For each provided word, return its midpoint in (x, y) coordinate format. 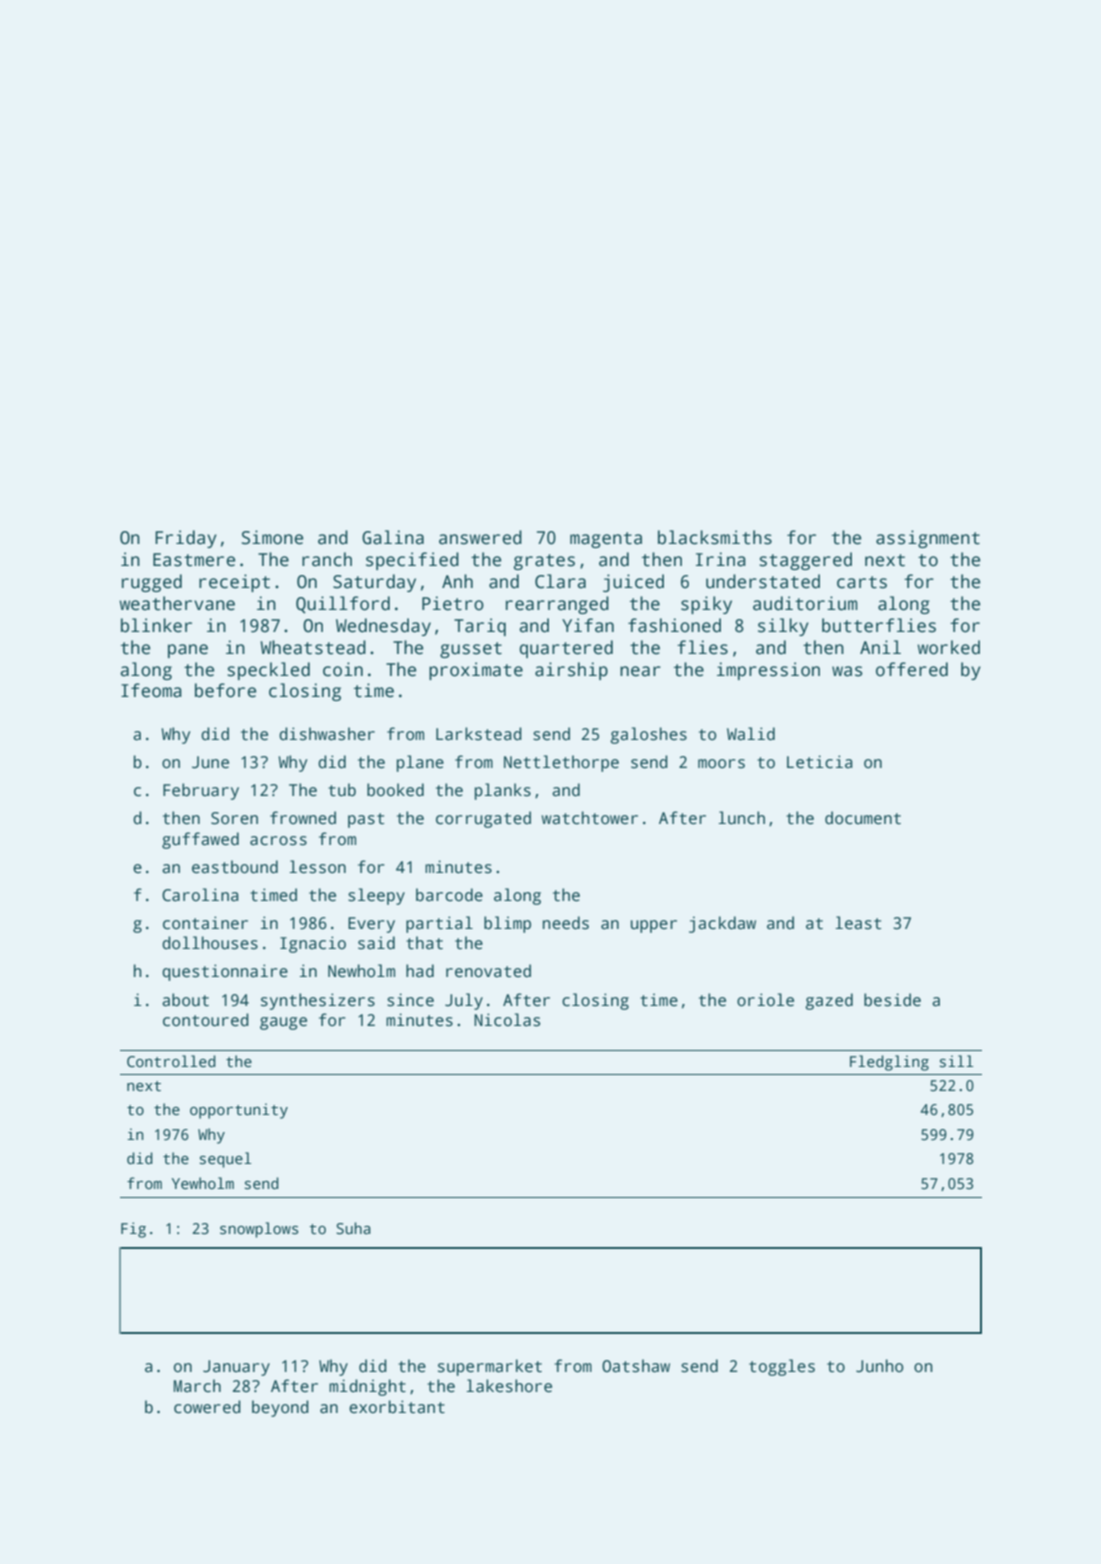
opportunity (239, 1111)
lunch (741, 817)
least (858, 923)
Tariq (480, 627)
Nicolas (507, 1020)
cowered (207, 1407)
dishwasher (327, 734)
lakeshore (509, 1386)
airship (571, 671)
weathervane (177, 603)
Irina (721, 559)
